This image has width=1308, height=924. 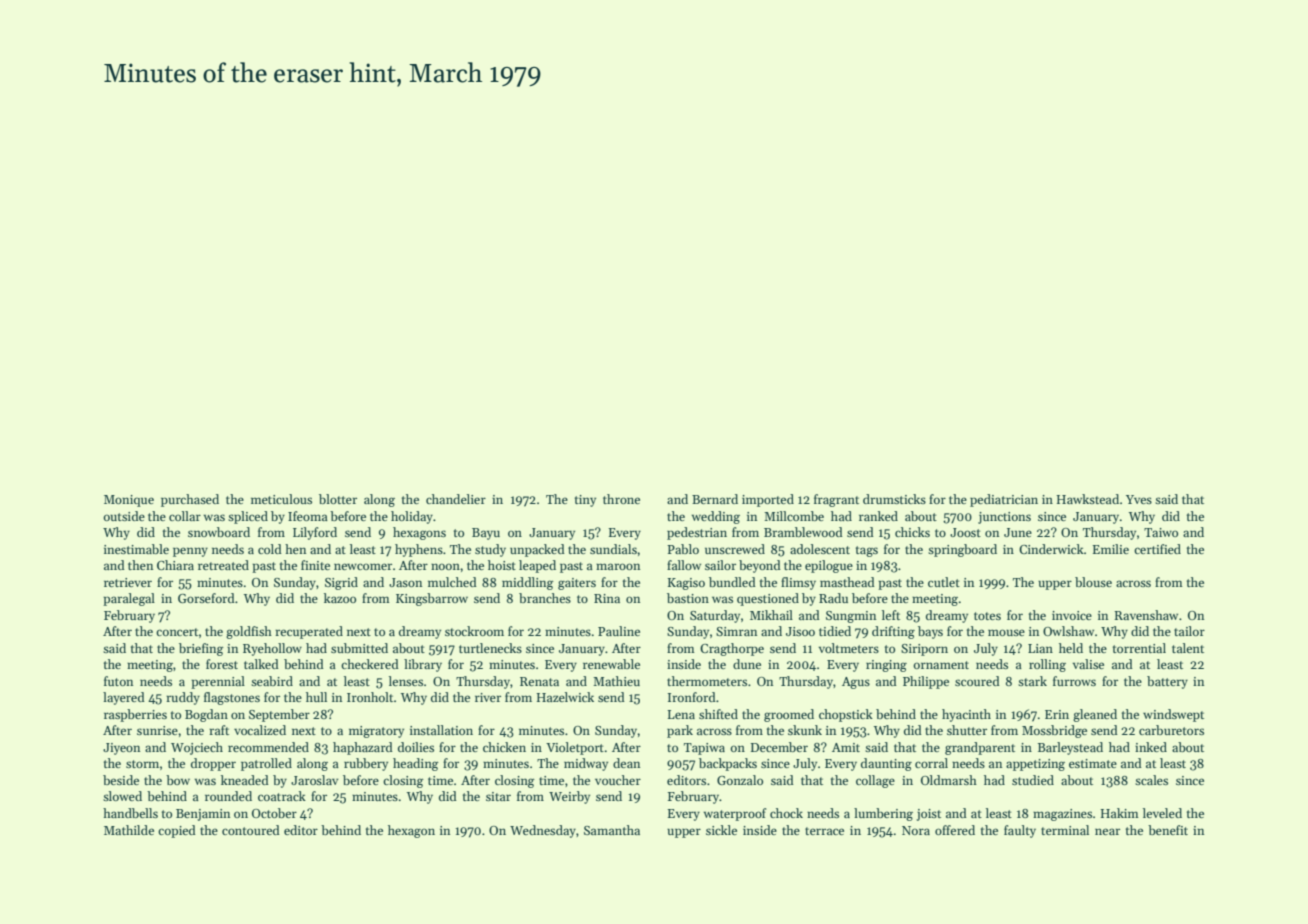 What do you see at coordinates (419, 550) in the image?
I see `hyphens` at bounding box center [419, 550].
